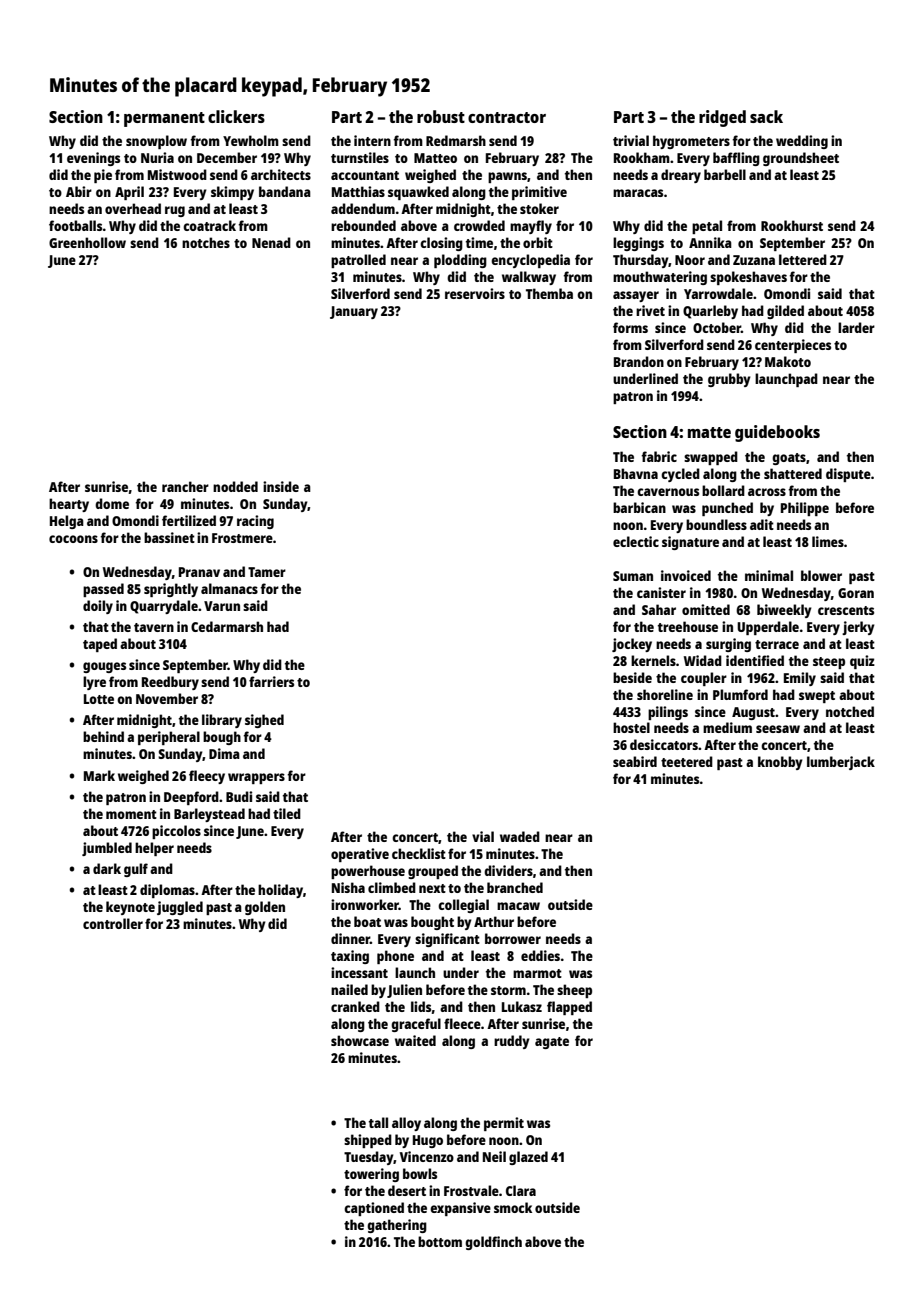  I want to click on swapped, so click(711, 458).
